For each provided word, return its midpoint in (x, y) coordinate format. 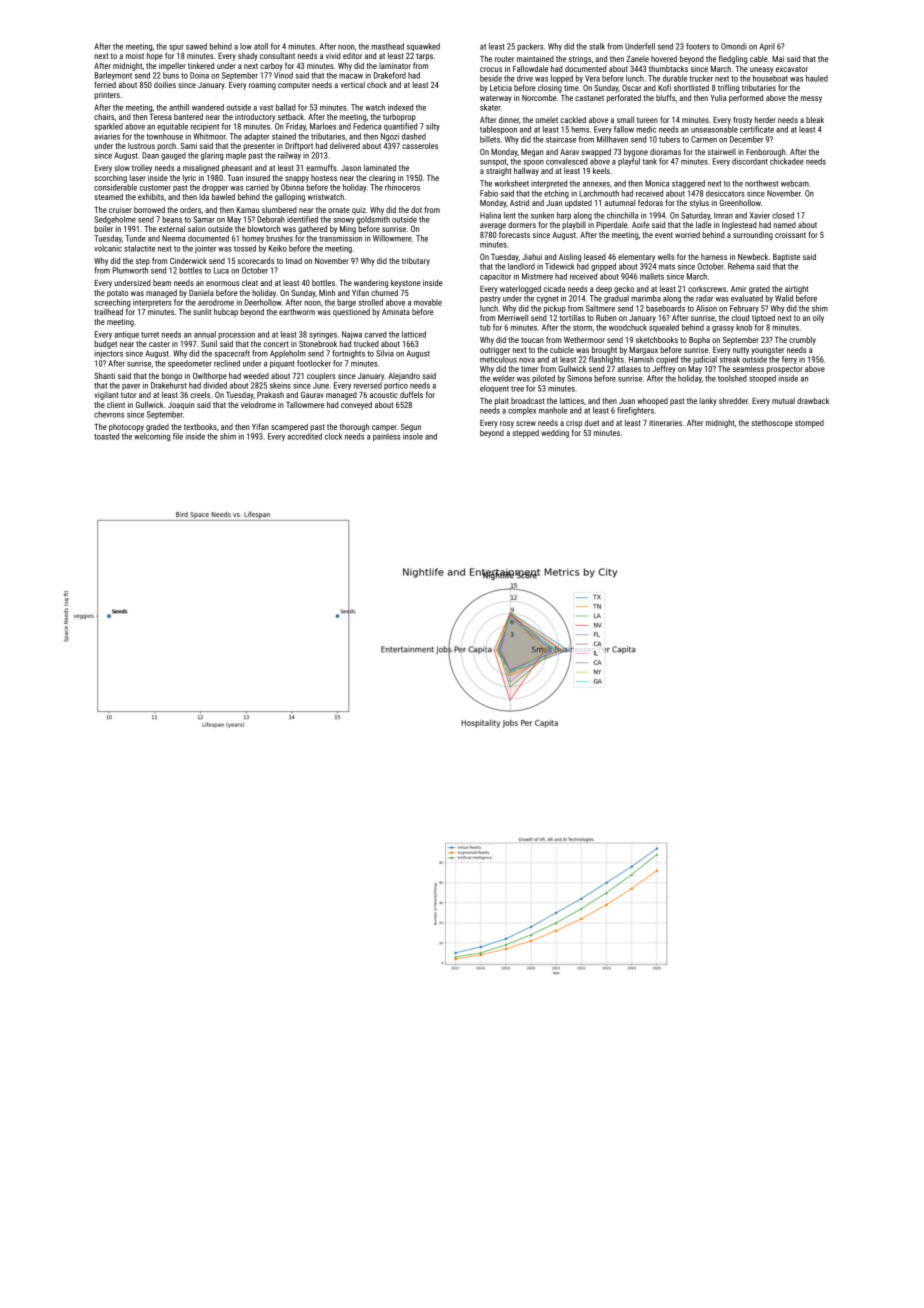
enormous (223, 283)
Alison (706, 308)
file (178, 436)
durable (675, 78)
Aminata (396, 312)
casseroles (420, 145)
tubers (669, 139)
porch (166, 147)
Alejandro (404, 376)
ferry (789, 360)
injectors (109, 354)
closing (550, 88)
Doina (199, 75)
